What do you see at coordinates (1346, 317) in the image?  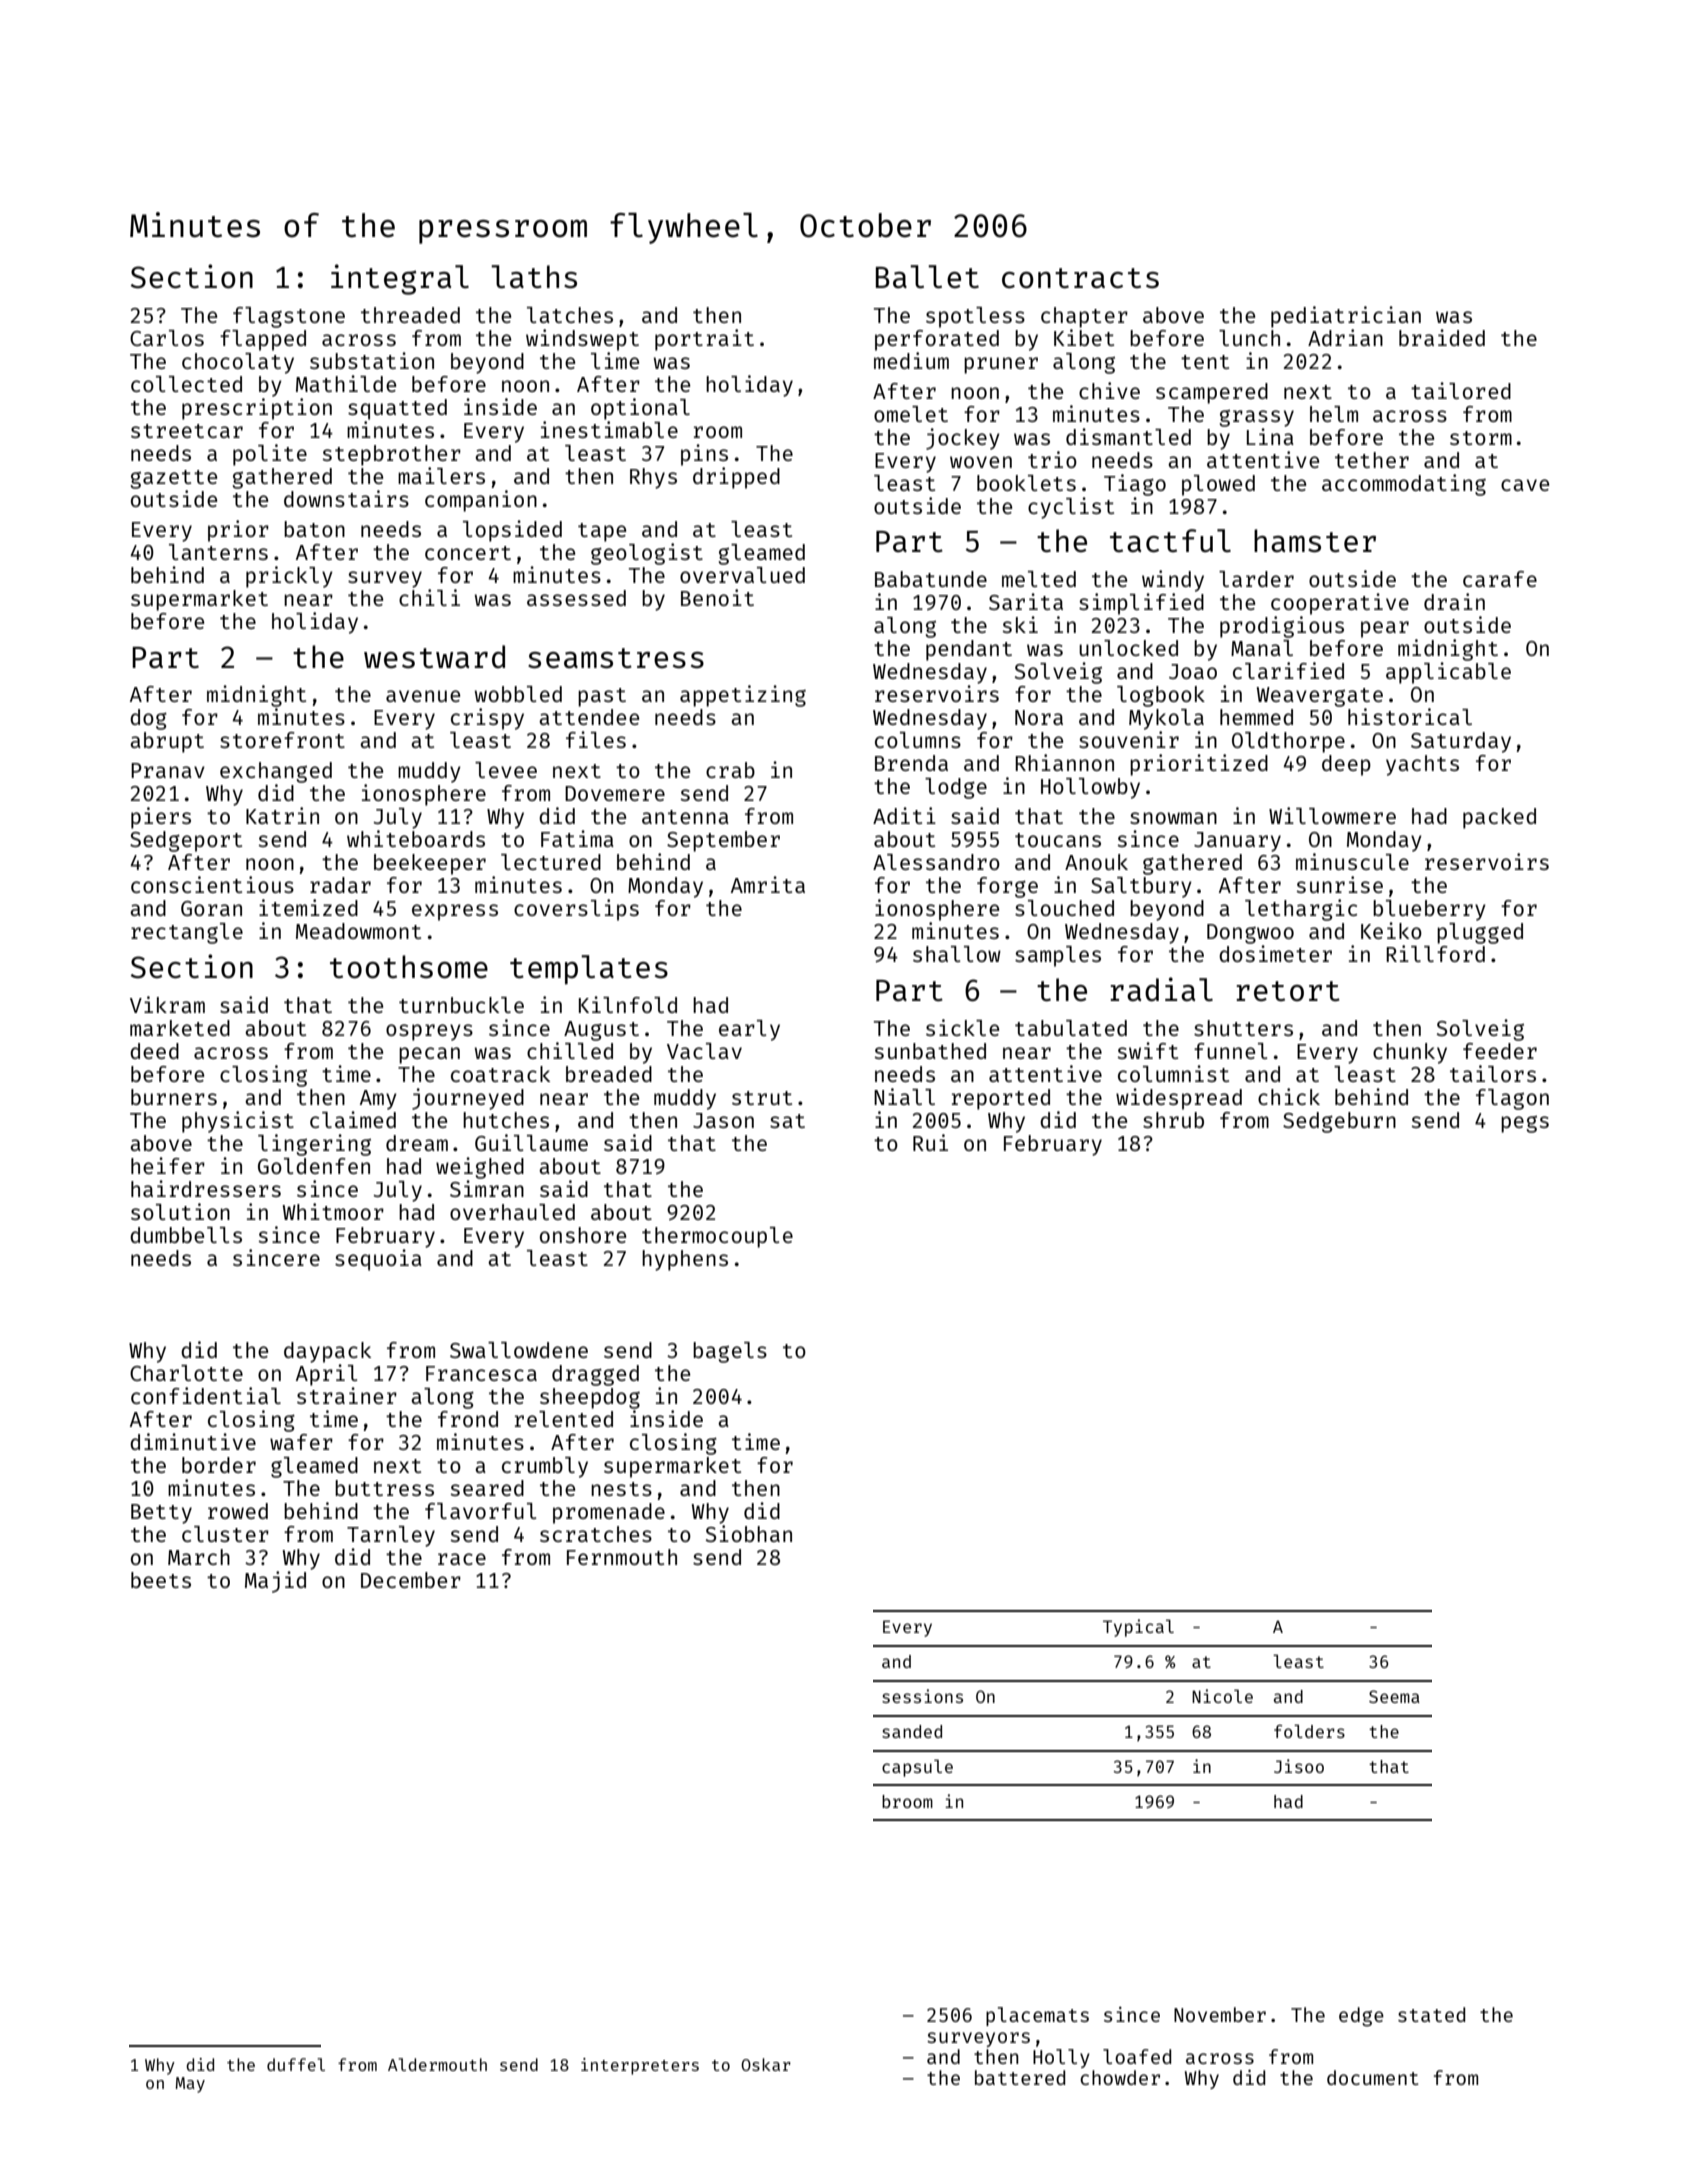 I see `pediatrician` at bounding box center [1346, 317].
